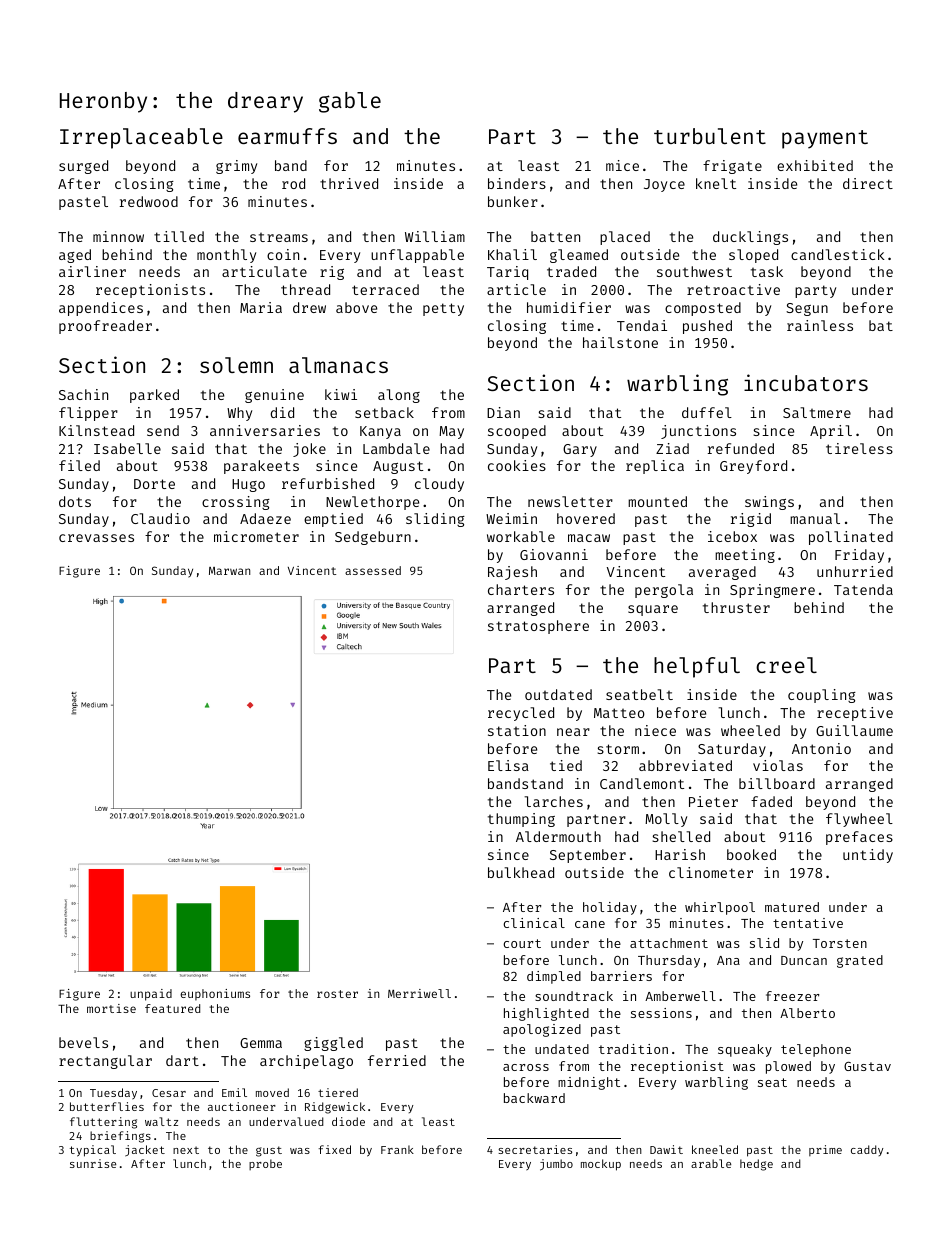 This image has width=952, height=1233. What do you see at coordinates (229, 571) in the image?
I see `Marwan` at bounding box center [229, 571].
